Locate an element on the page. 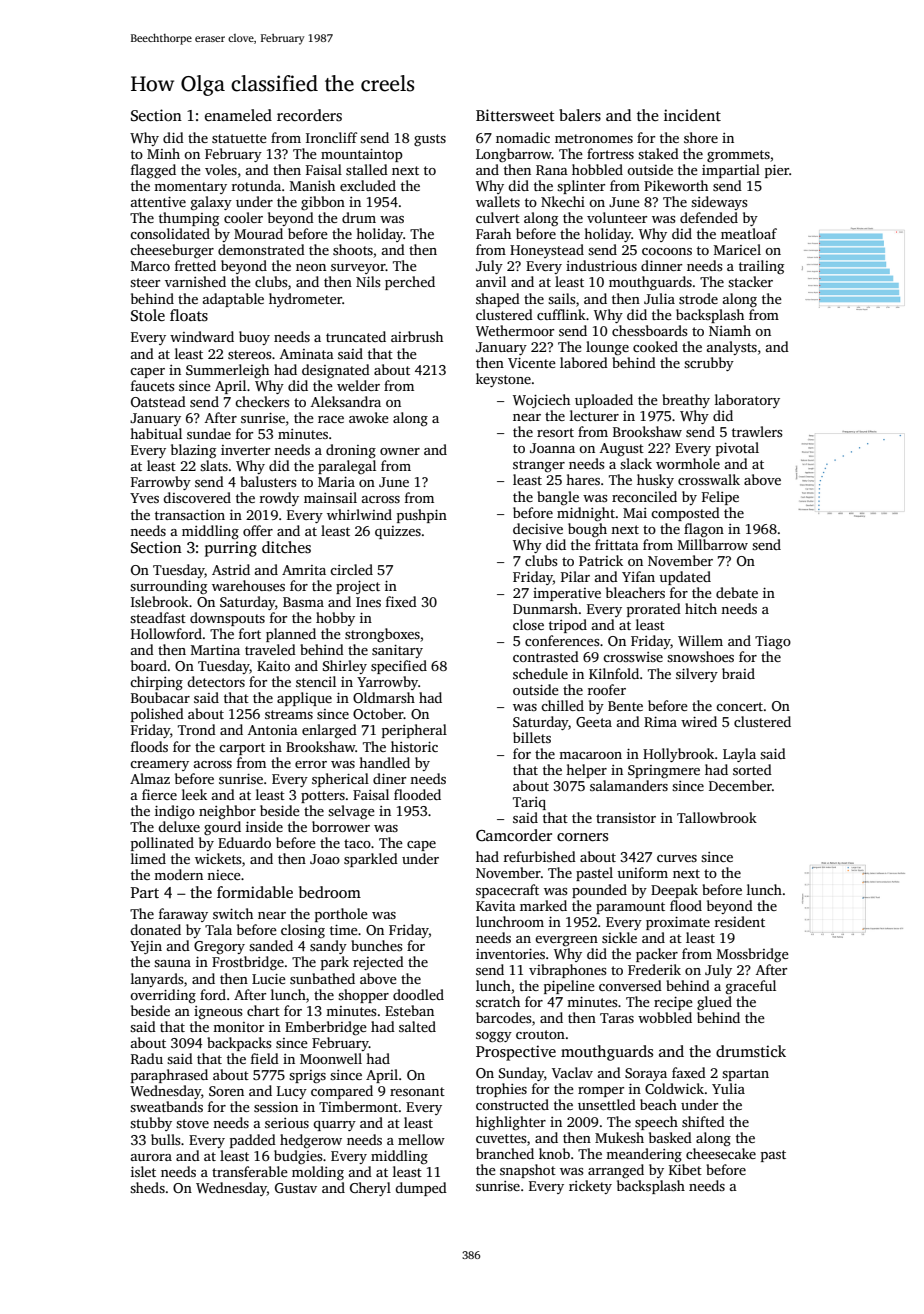 The image size is (924, 1314). Bittersweet is located at coordinates (515, 115).
